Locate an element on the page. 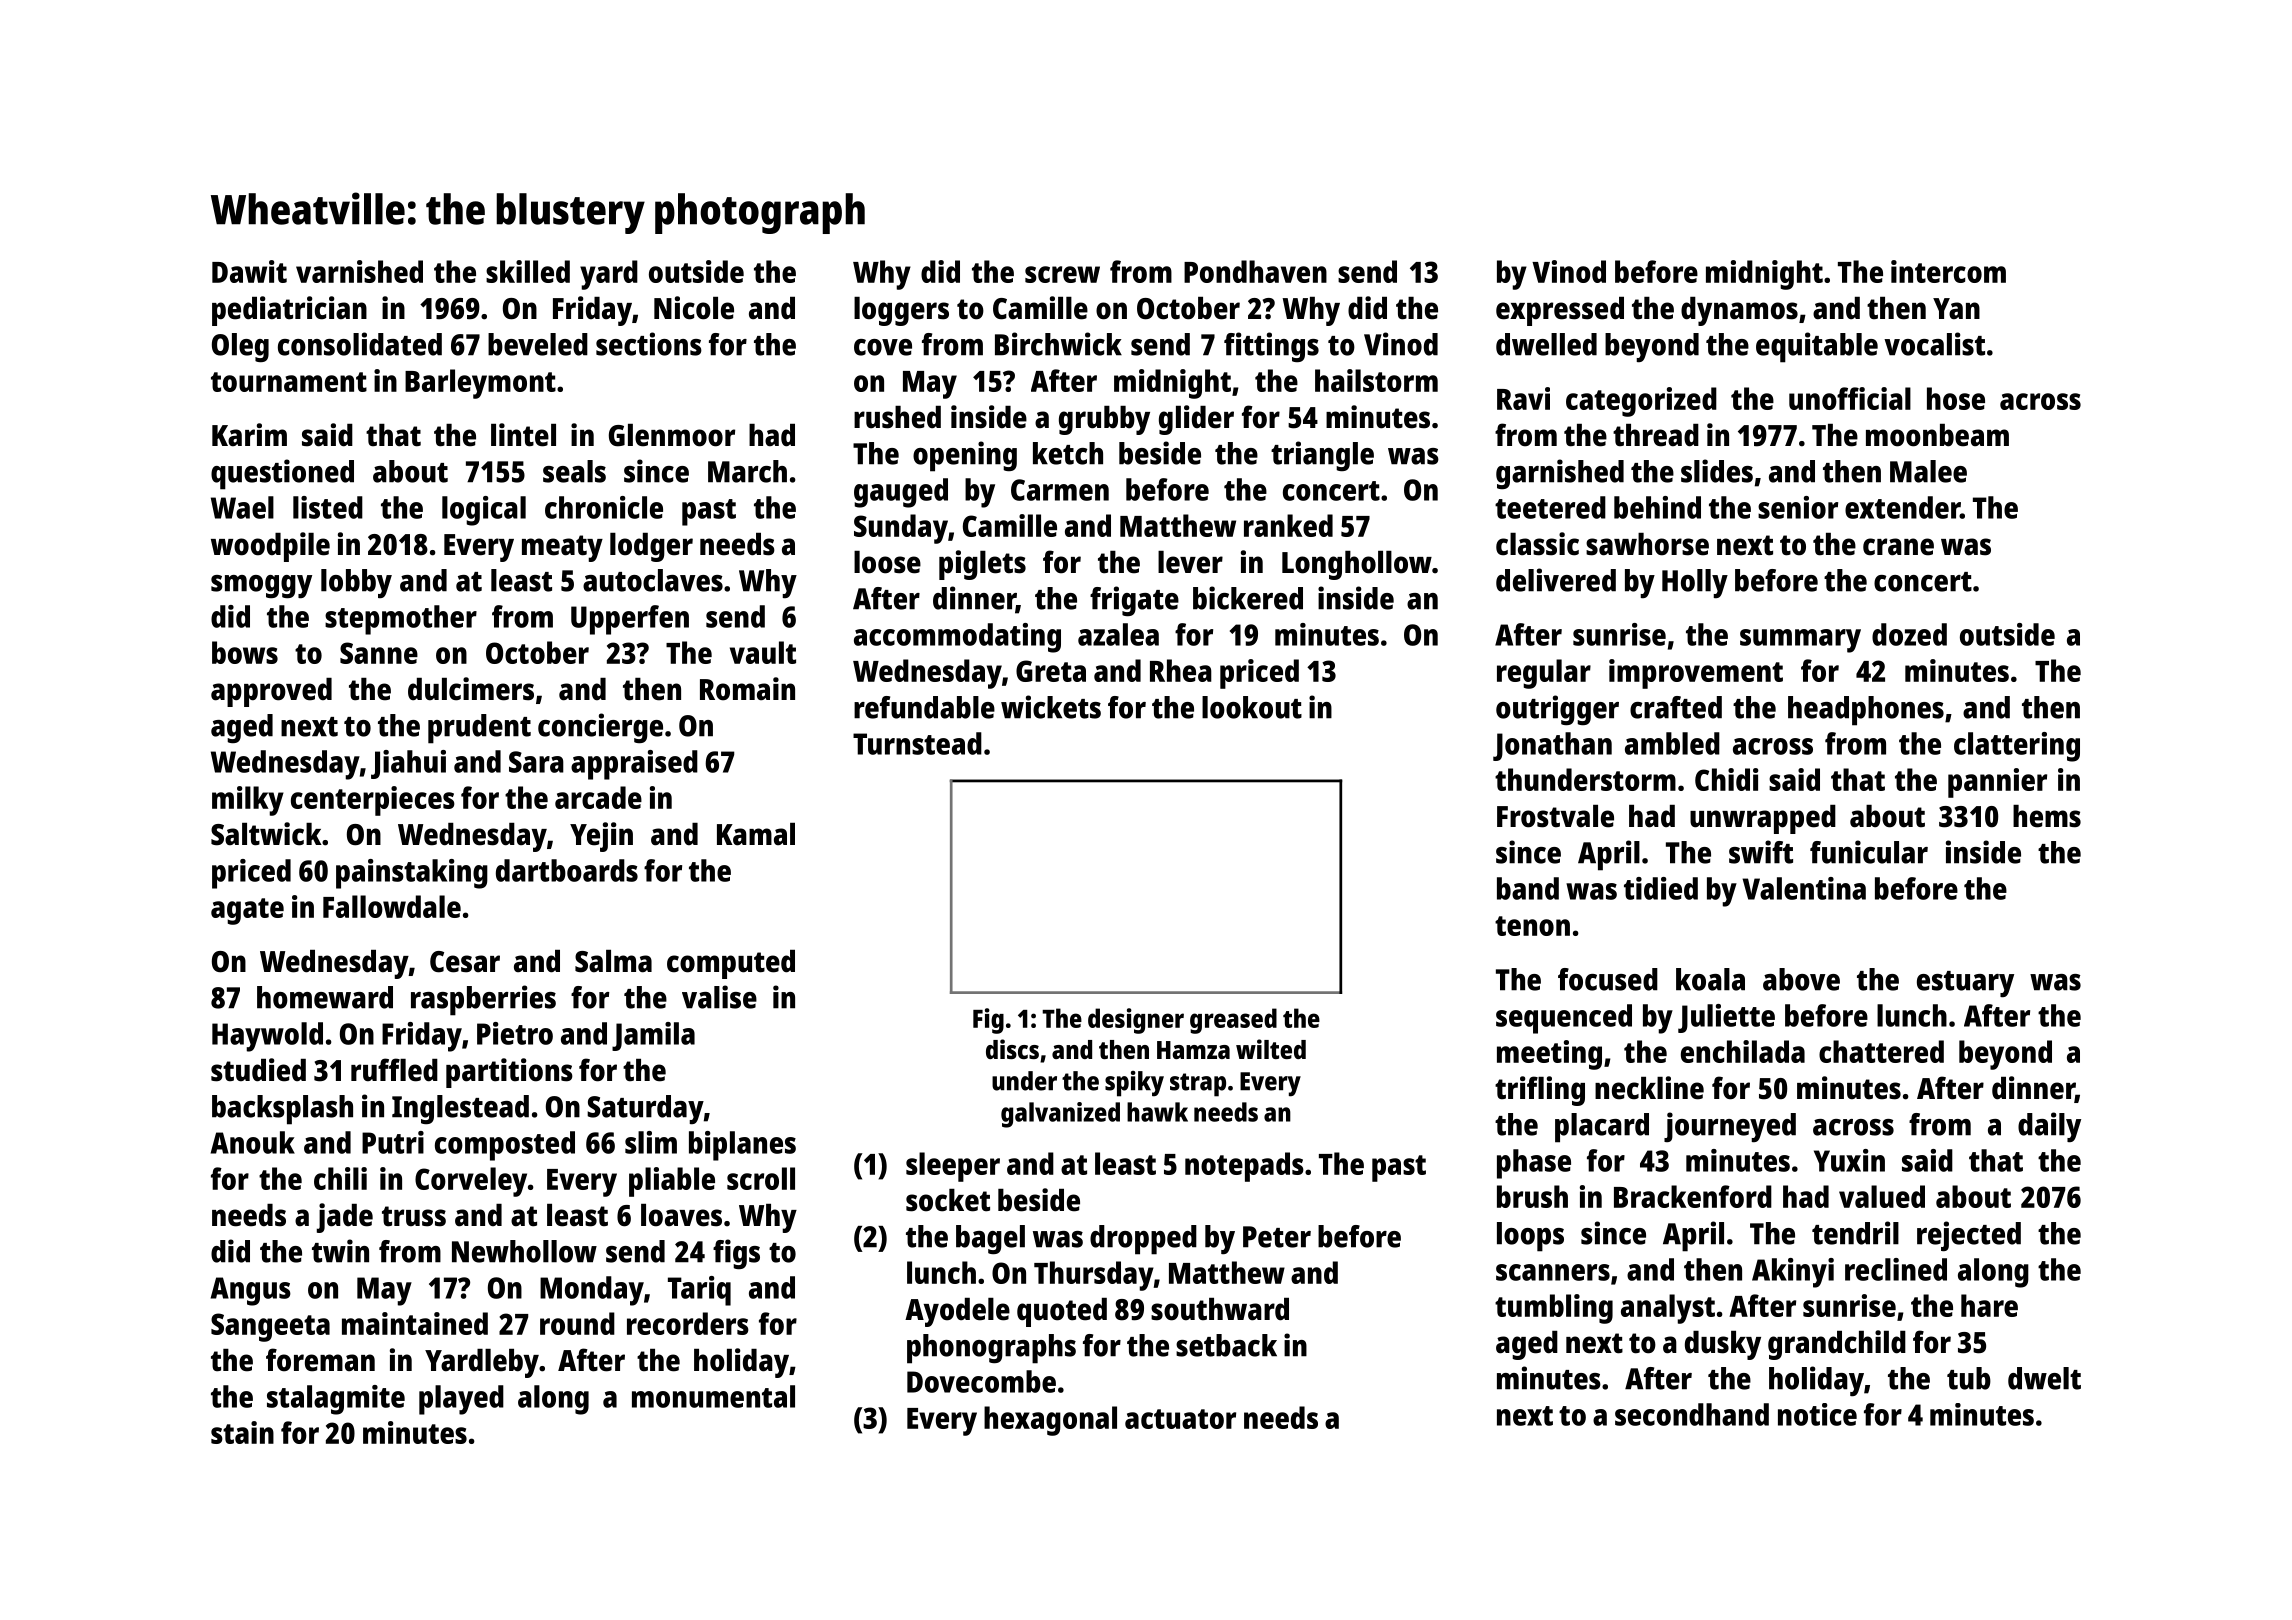  skilled is located at coordinates (528, 271).
